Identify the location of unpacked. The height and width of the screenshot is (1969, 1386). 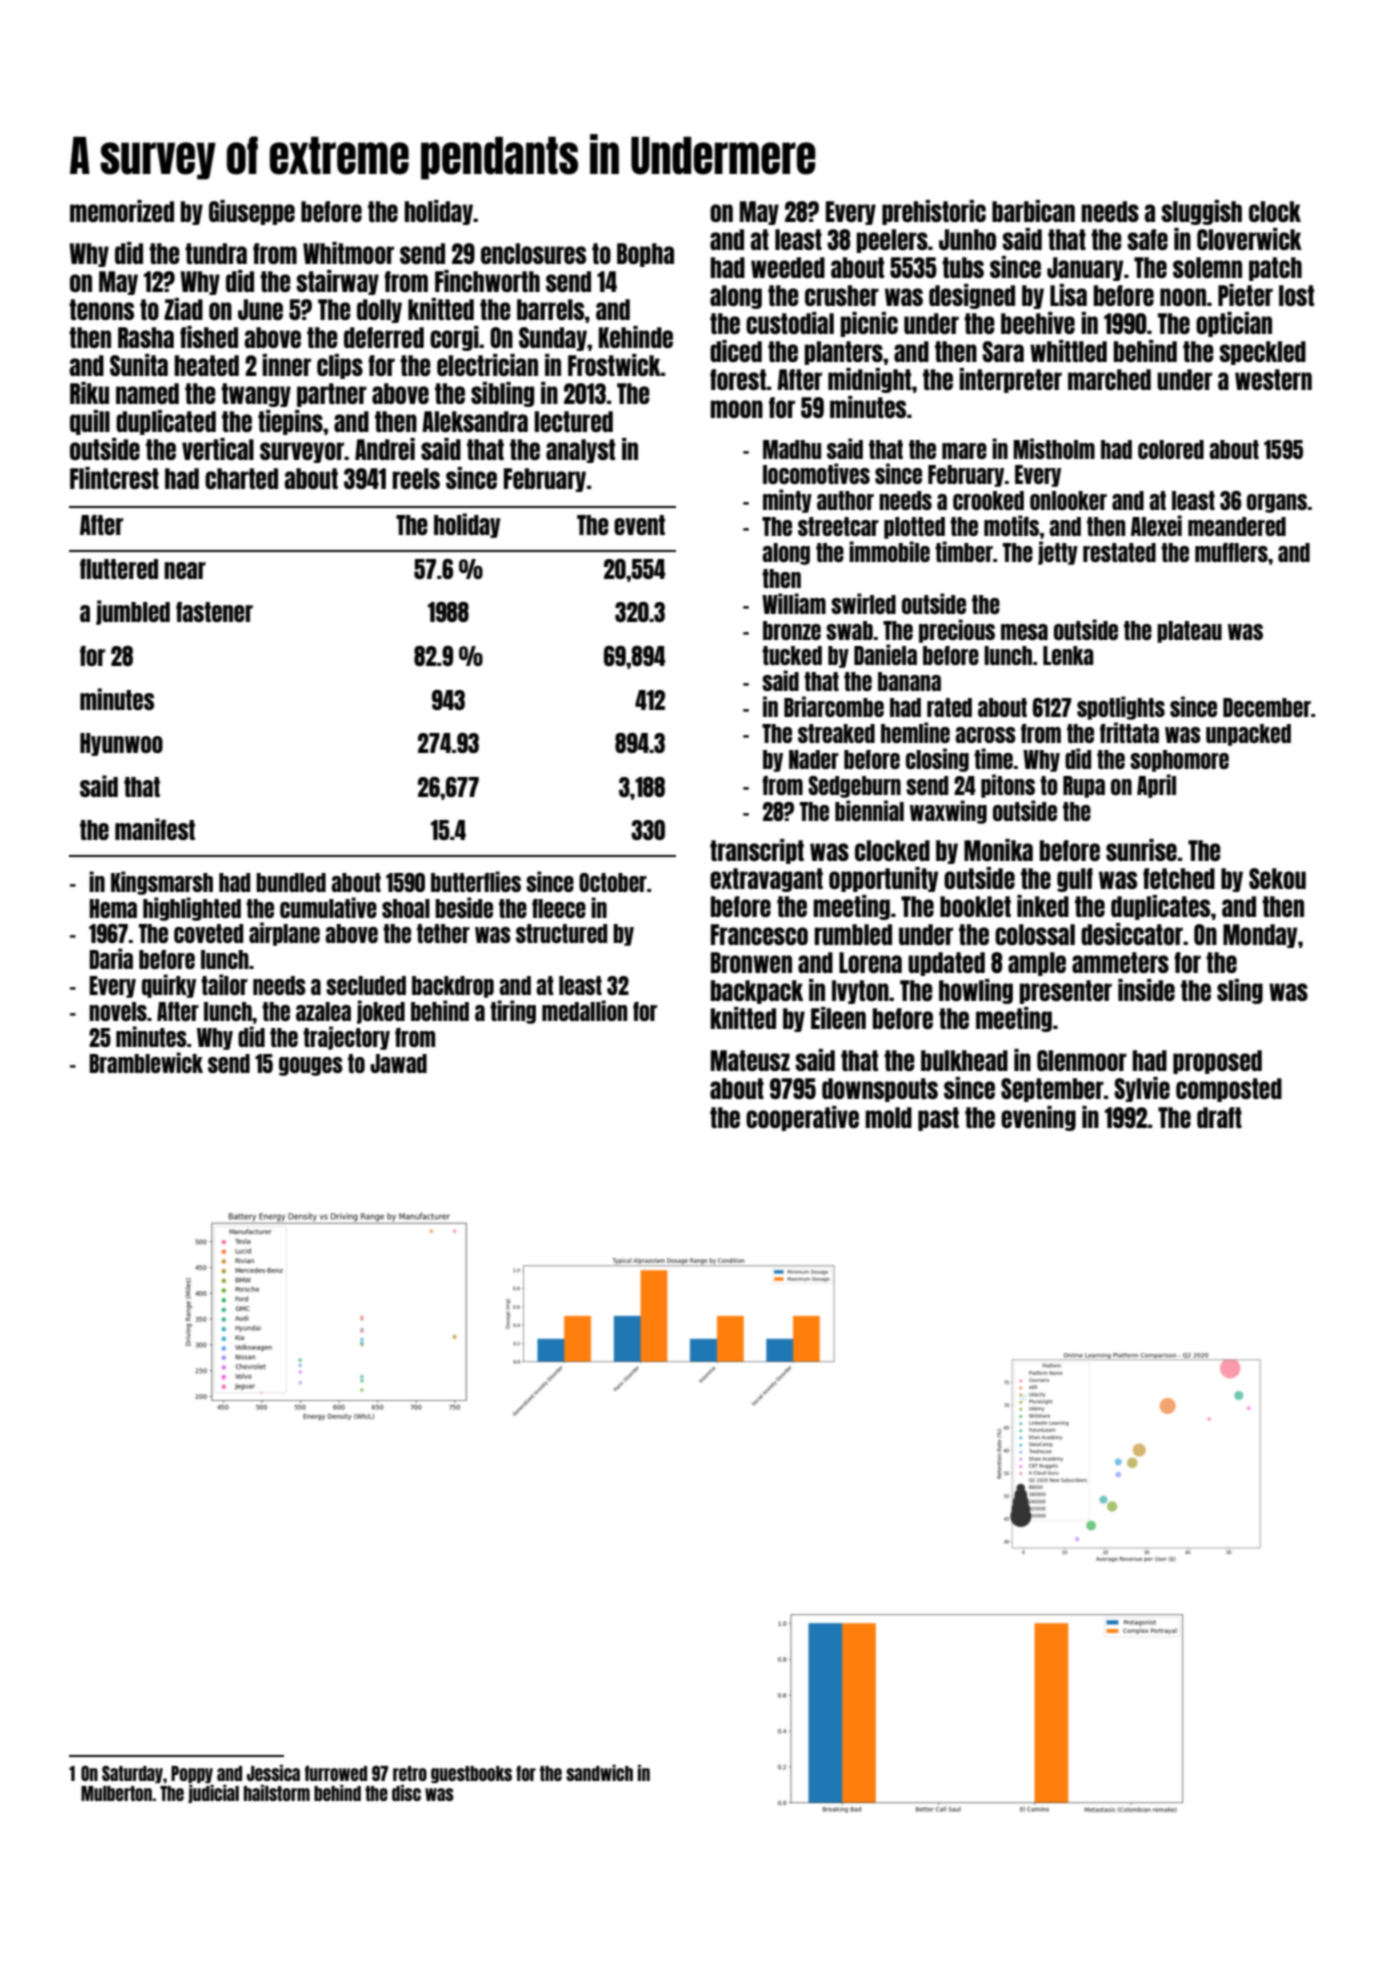
(1248, 735).
